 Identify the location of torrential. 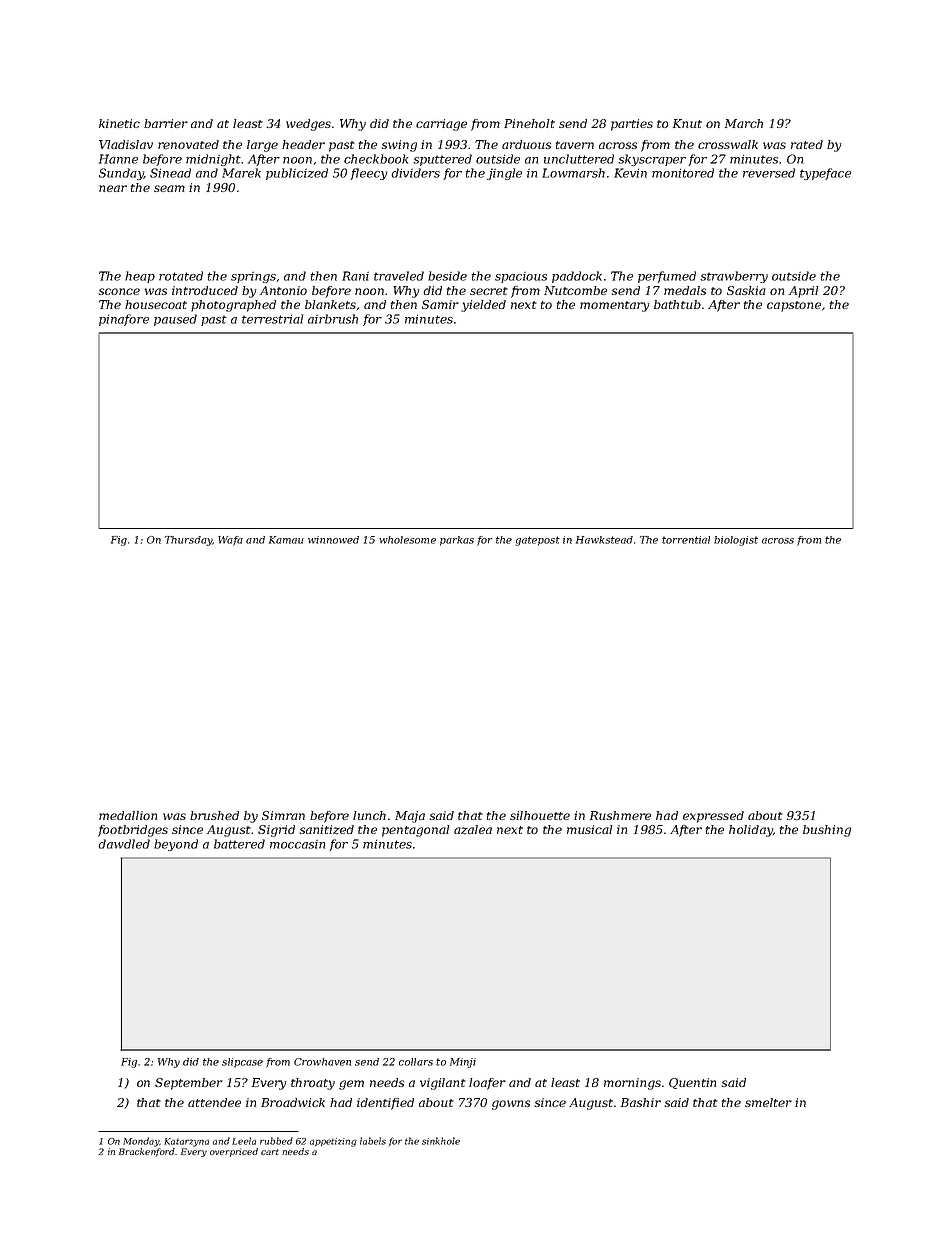
(686, 540).
